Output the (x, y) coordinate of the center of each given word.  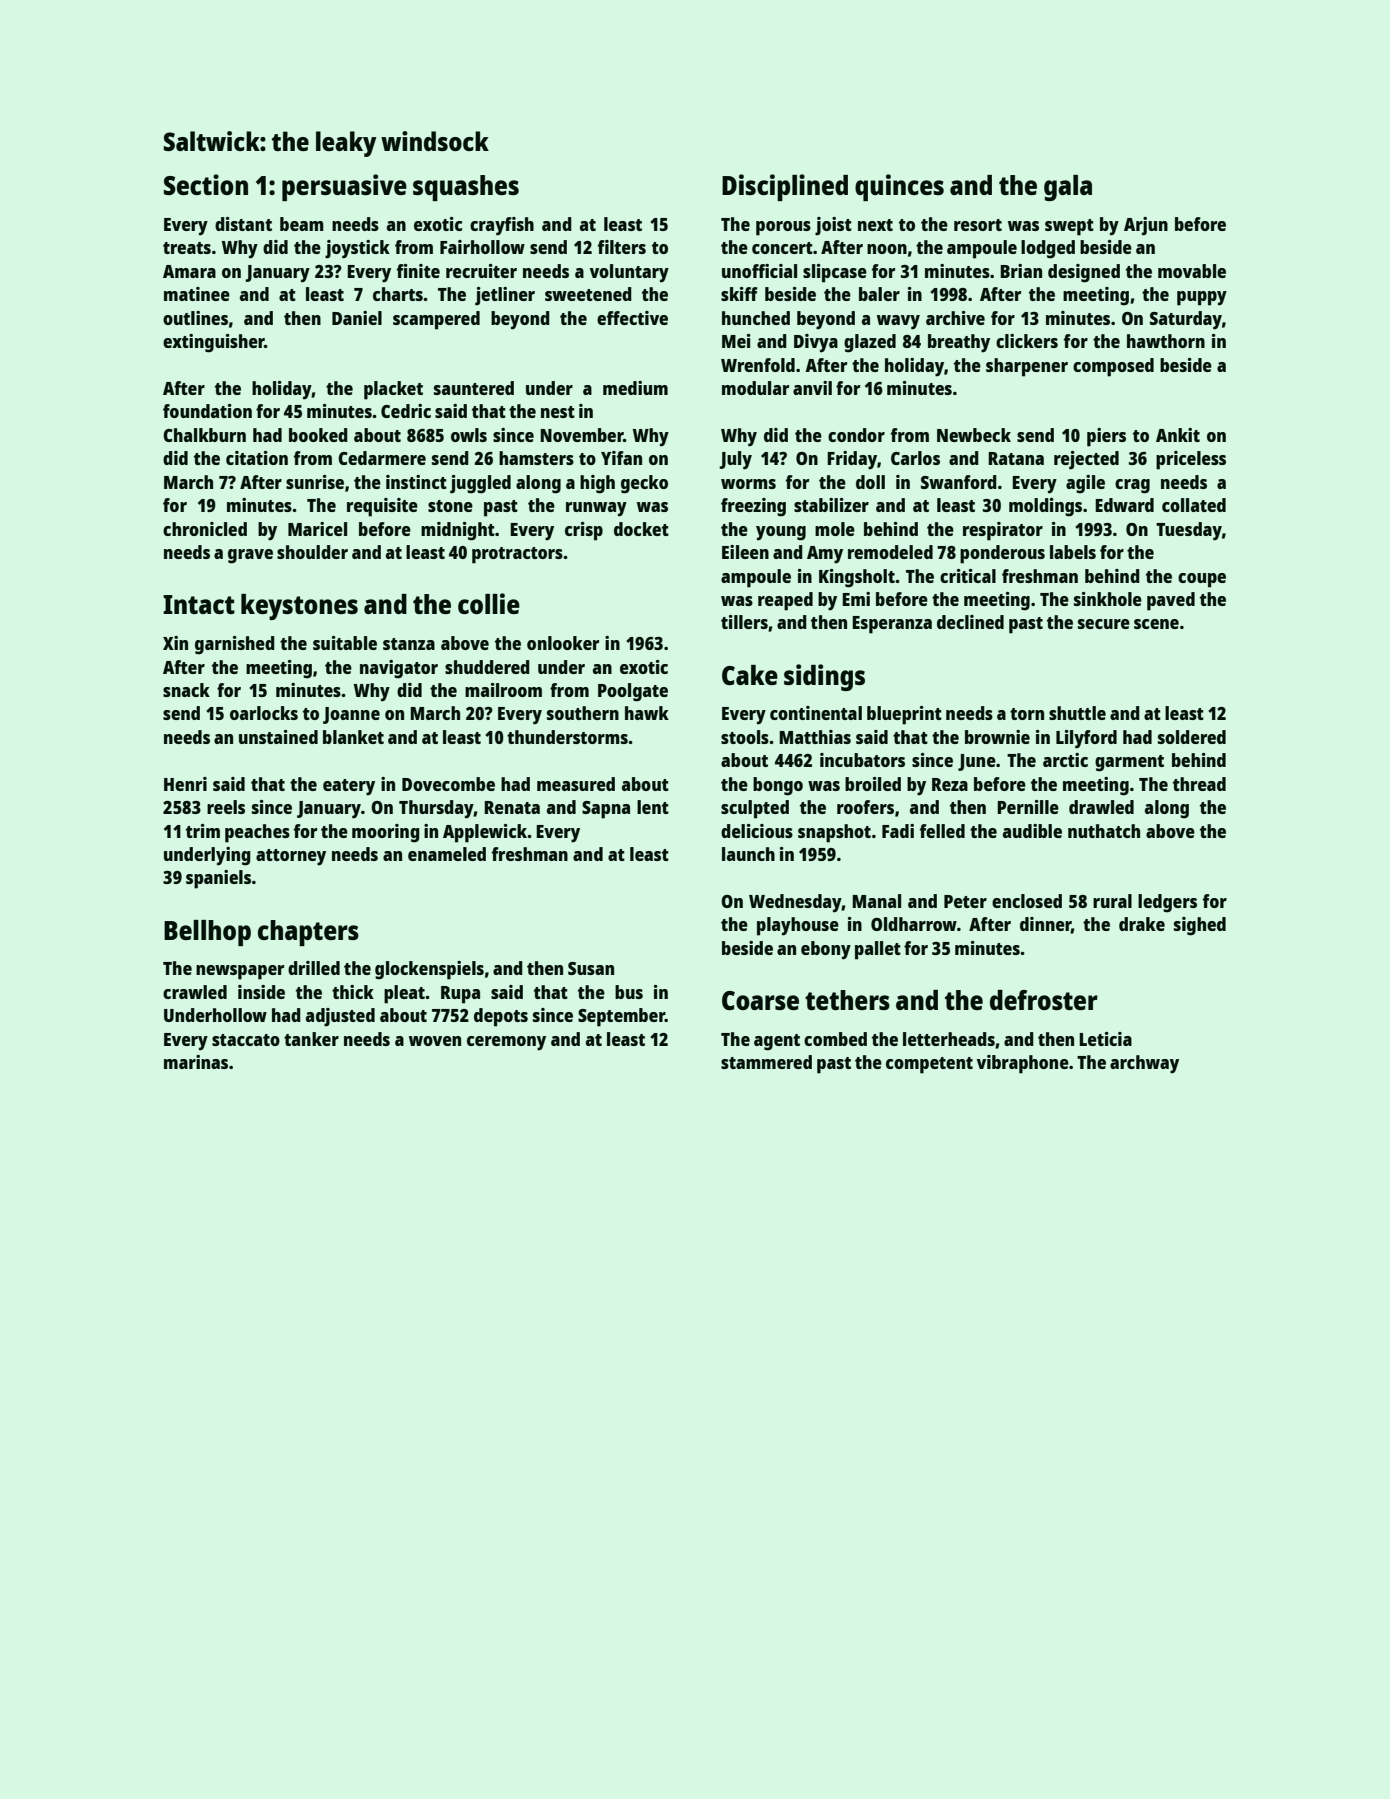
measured (576, 784)
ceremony (506, 1043)
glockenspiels (429, 970)
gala (1068, 188)
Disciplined (785, 187)
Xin (175, 643)
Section (206, 184)
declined (970, 622)
